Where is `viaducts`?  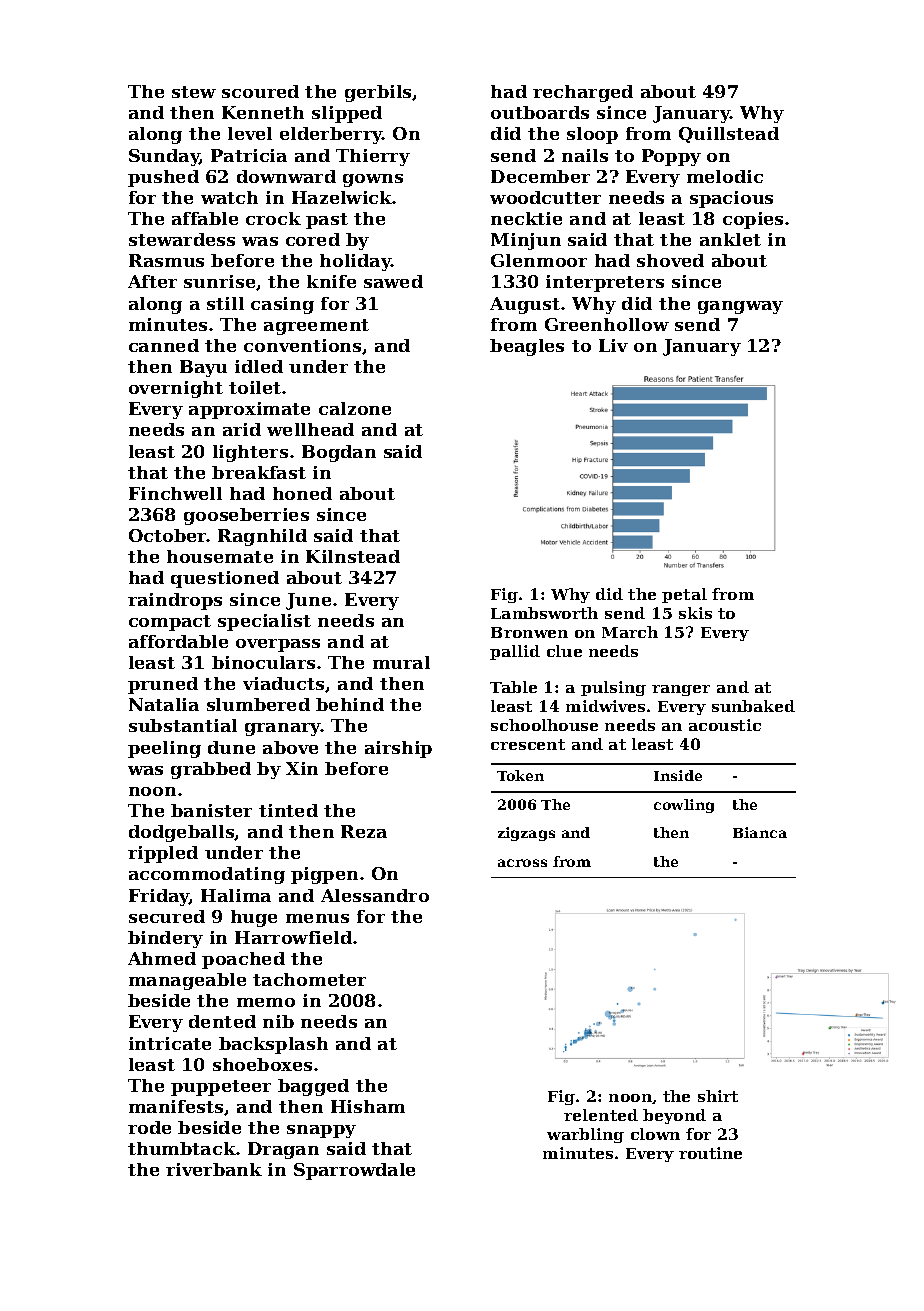 viaducts is located at coordinates (283, 683).
